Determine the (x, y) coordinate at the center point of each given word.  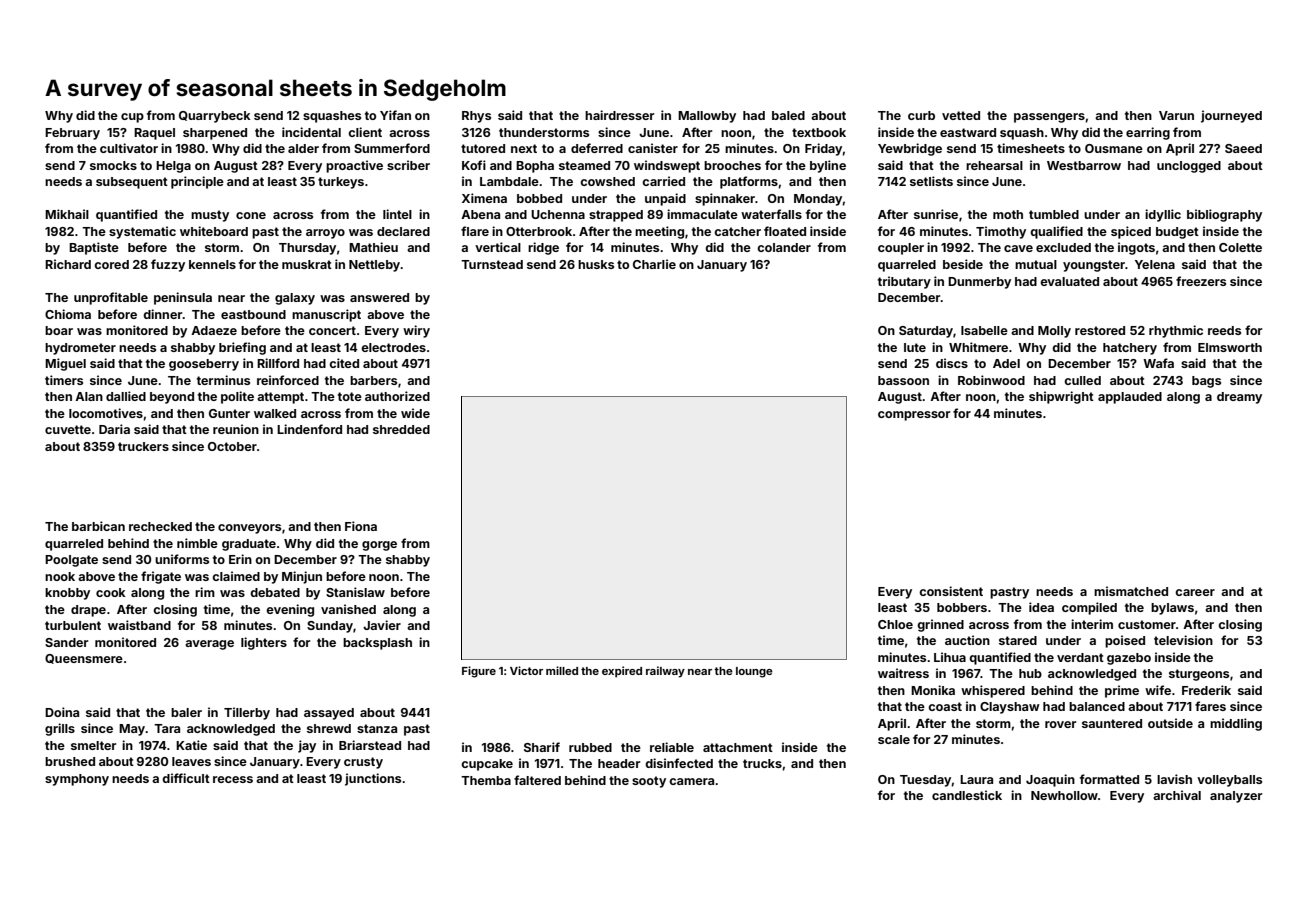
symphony (77, 780)
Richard (68, 264)
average (209, 645)
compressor (914, 416)
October (232, 446)
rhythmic (1176, 331)
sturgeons (1199, 675)
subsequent (132, 183)
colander (784, 247)
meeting (659, 232)
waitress (903, 673)
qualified (1056, 232)
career (1195, 592)
